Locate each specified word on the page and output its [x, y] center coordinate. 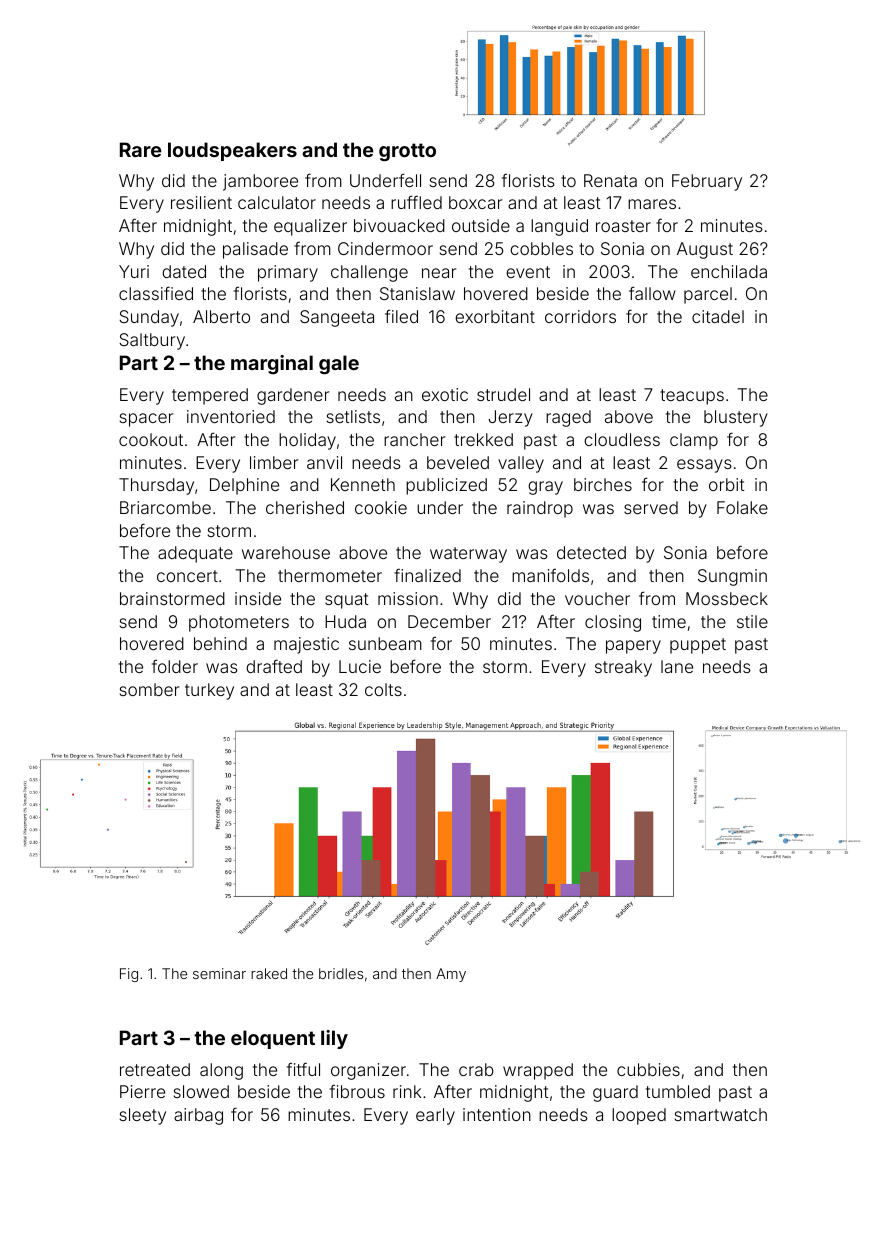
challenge [369, 273]
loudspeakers [232, 151]
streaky [623, 668]
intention [497, 1114]
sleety [143, 1116]
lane [677, 666]
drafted [274, 666]
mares [652, 204]
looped [639, 1116]
